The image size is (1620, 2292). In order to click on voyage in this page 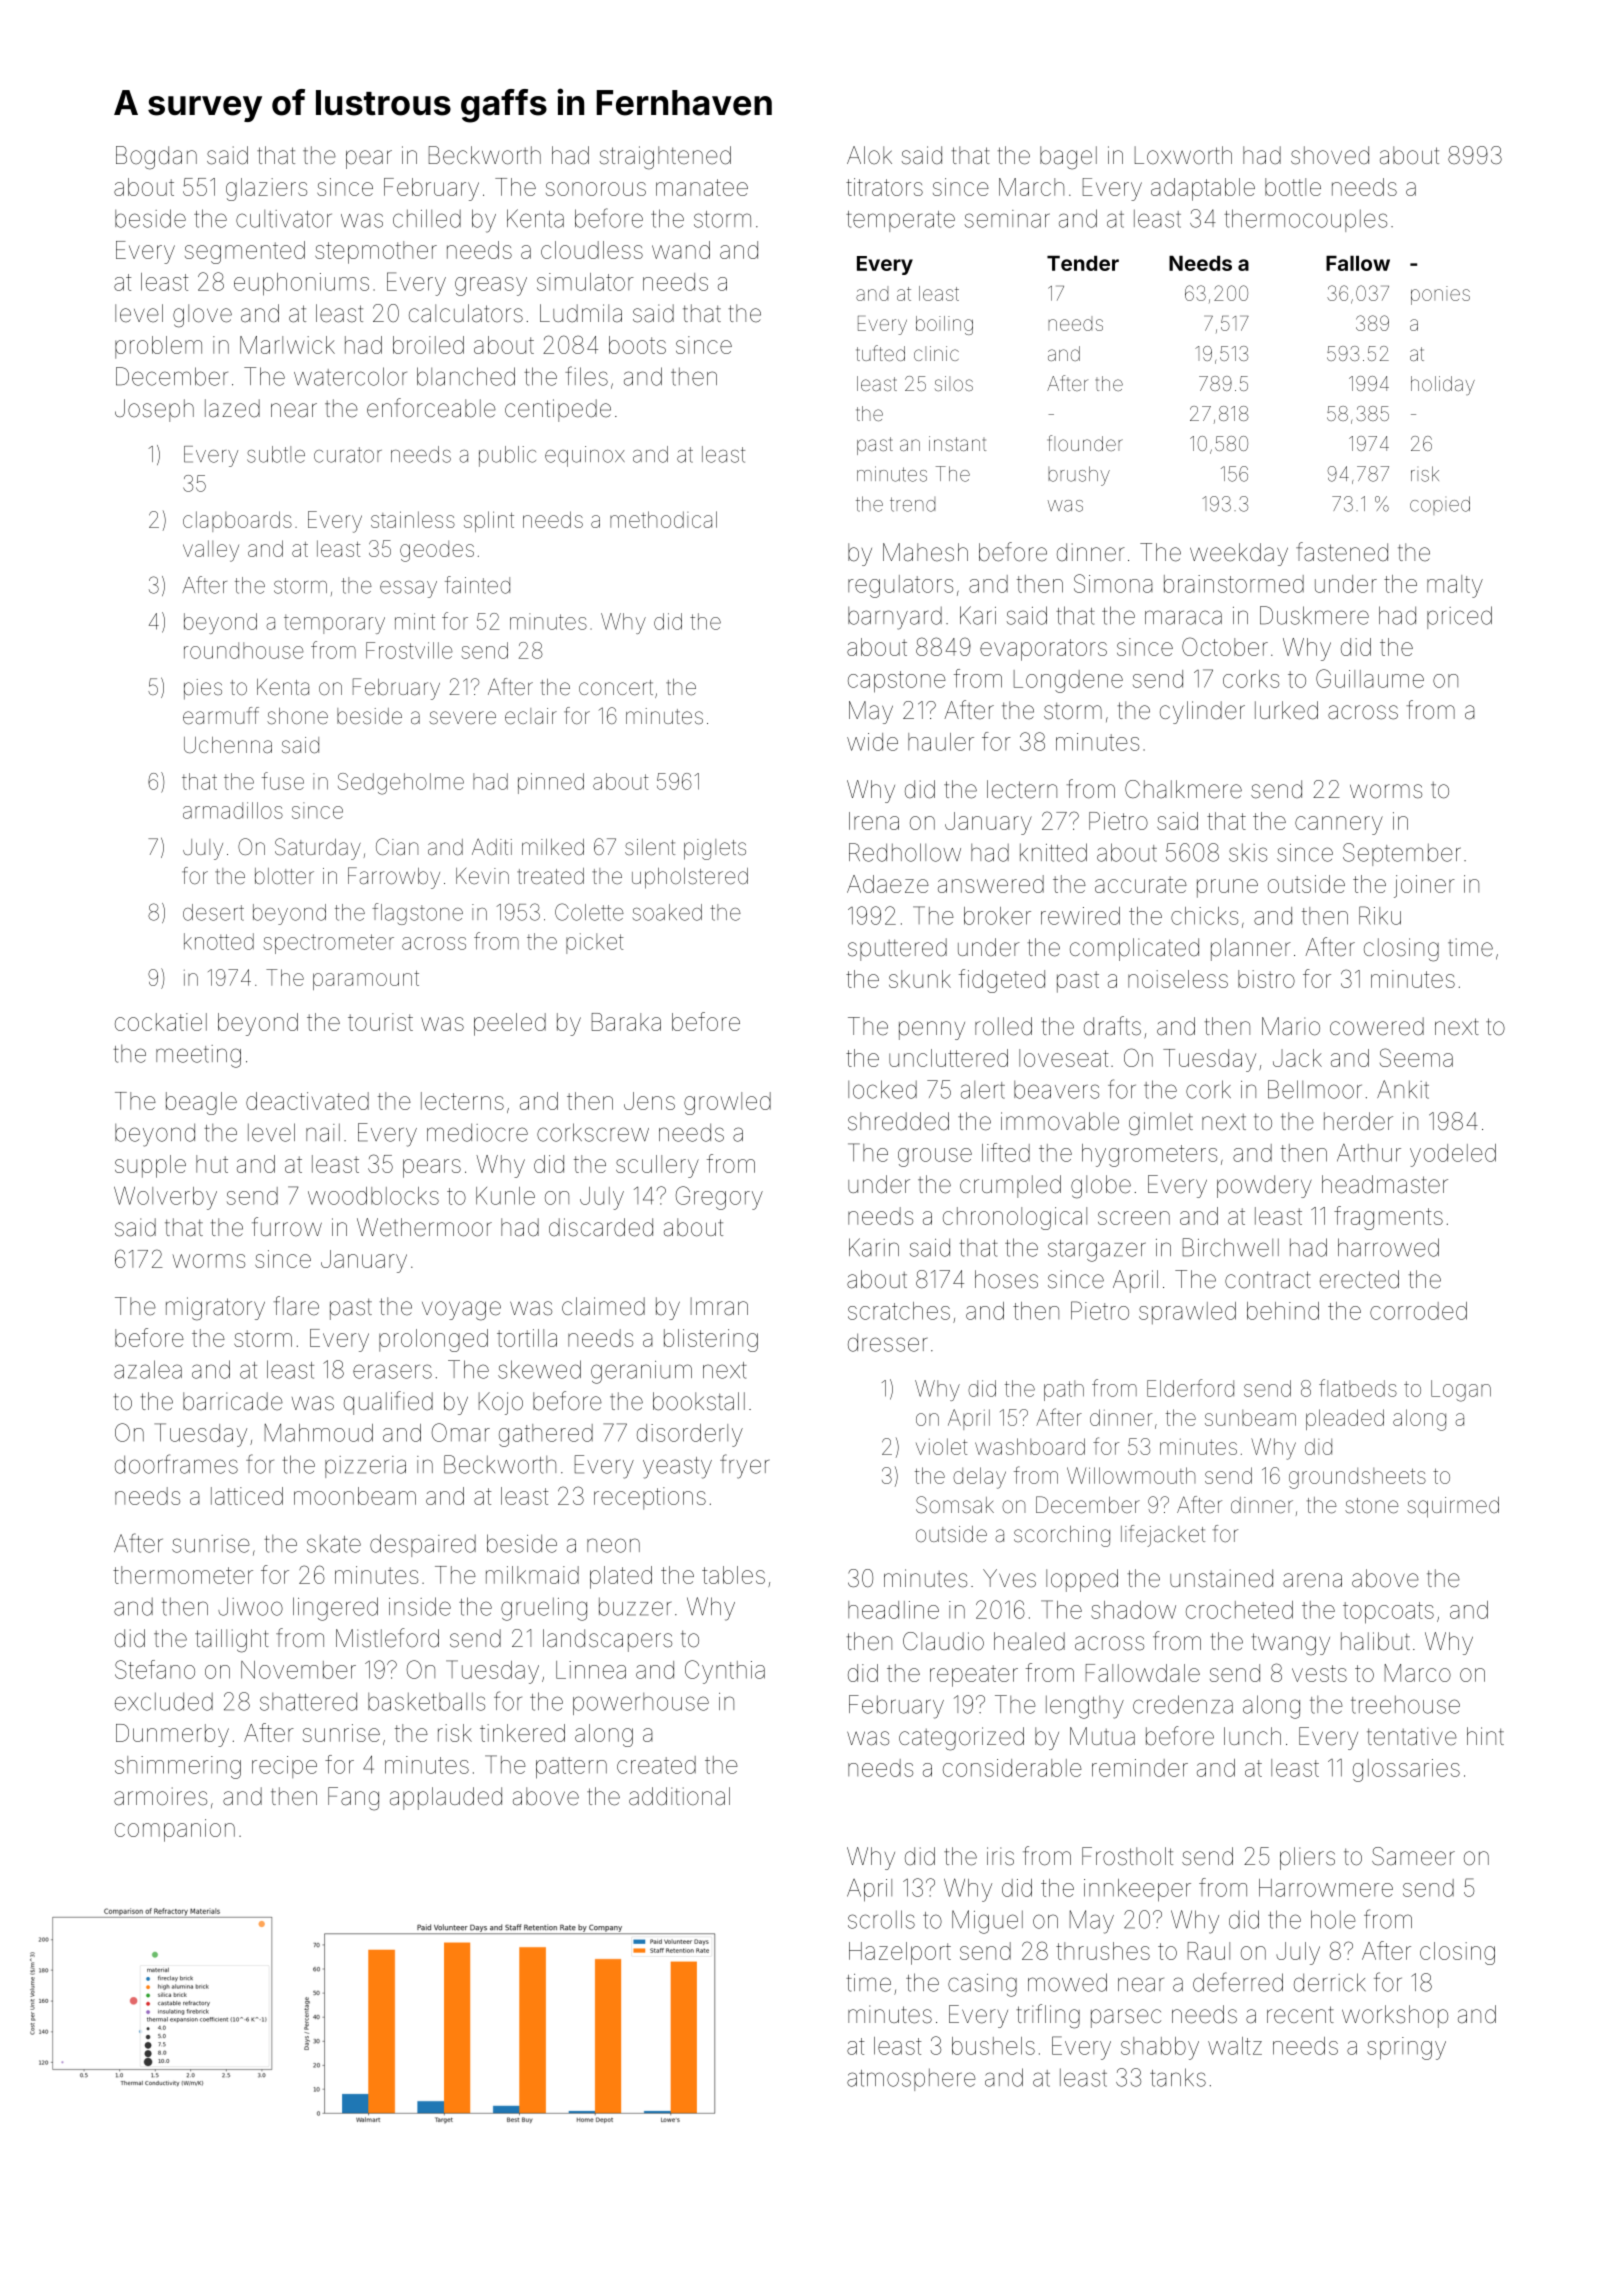, I will do `click(461, 1311)`.
